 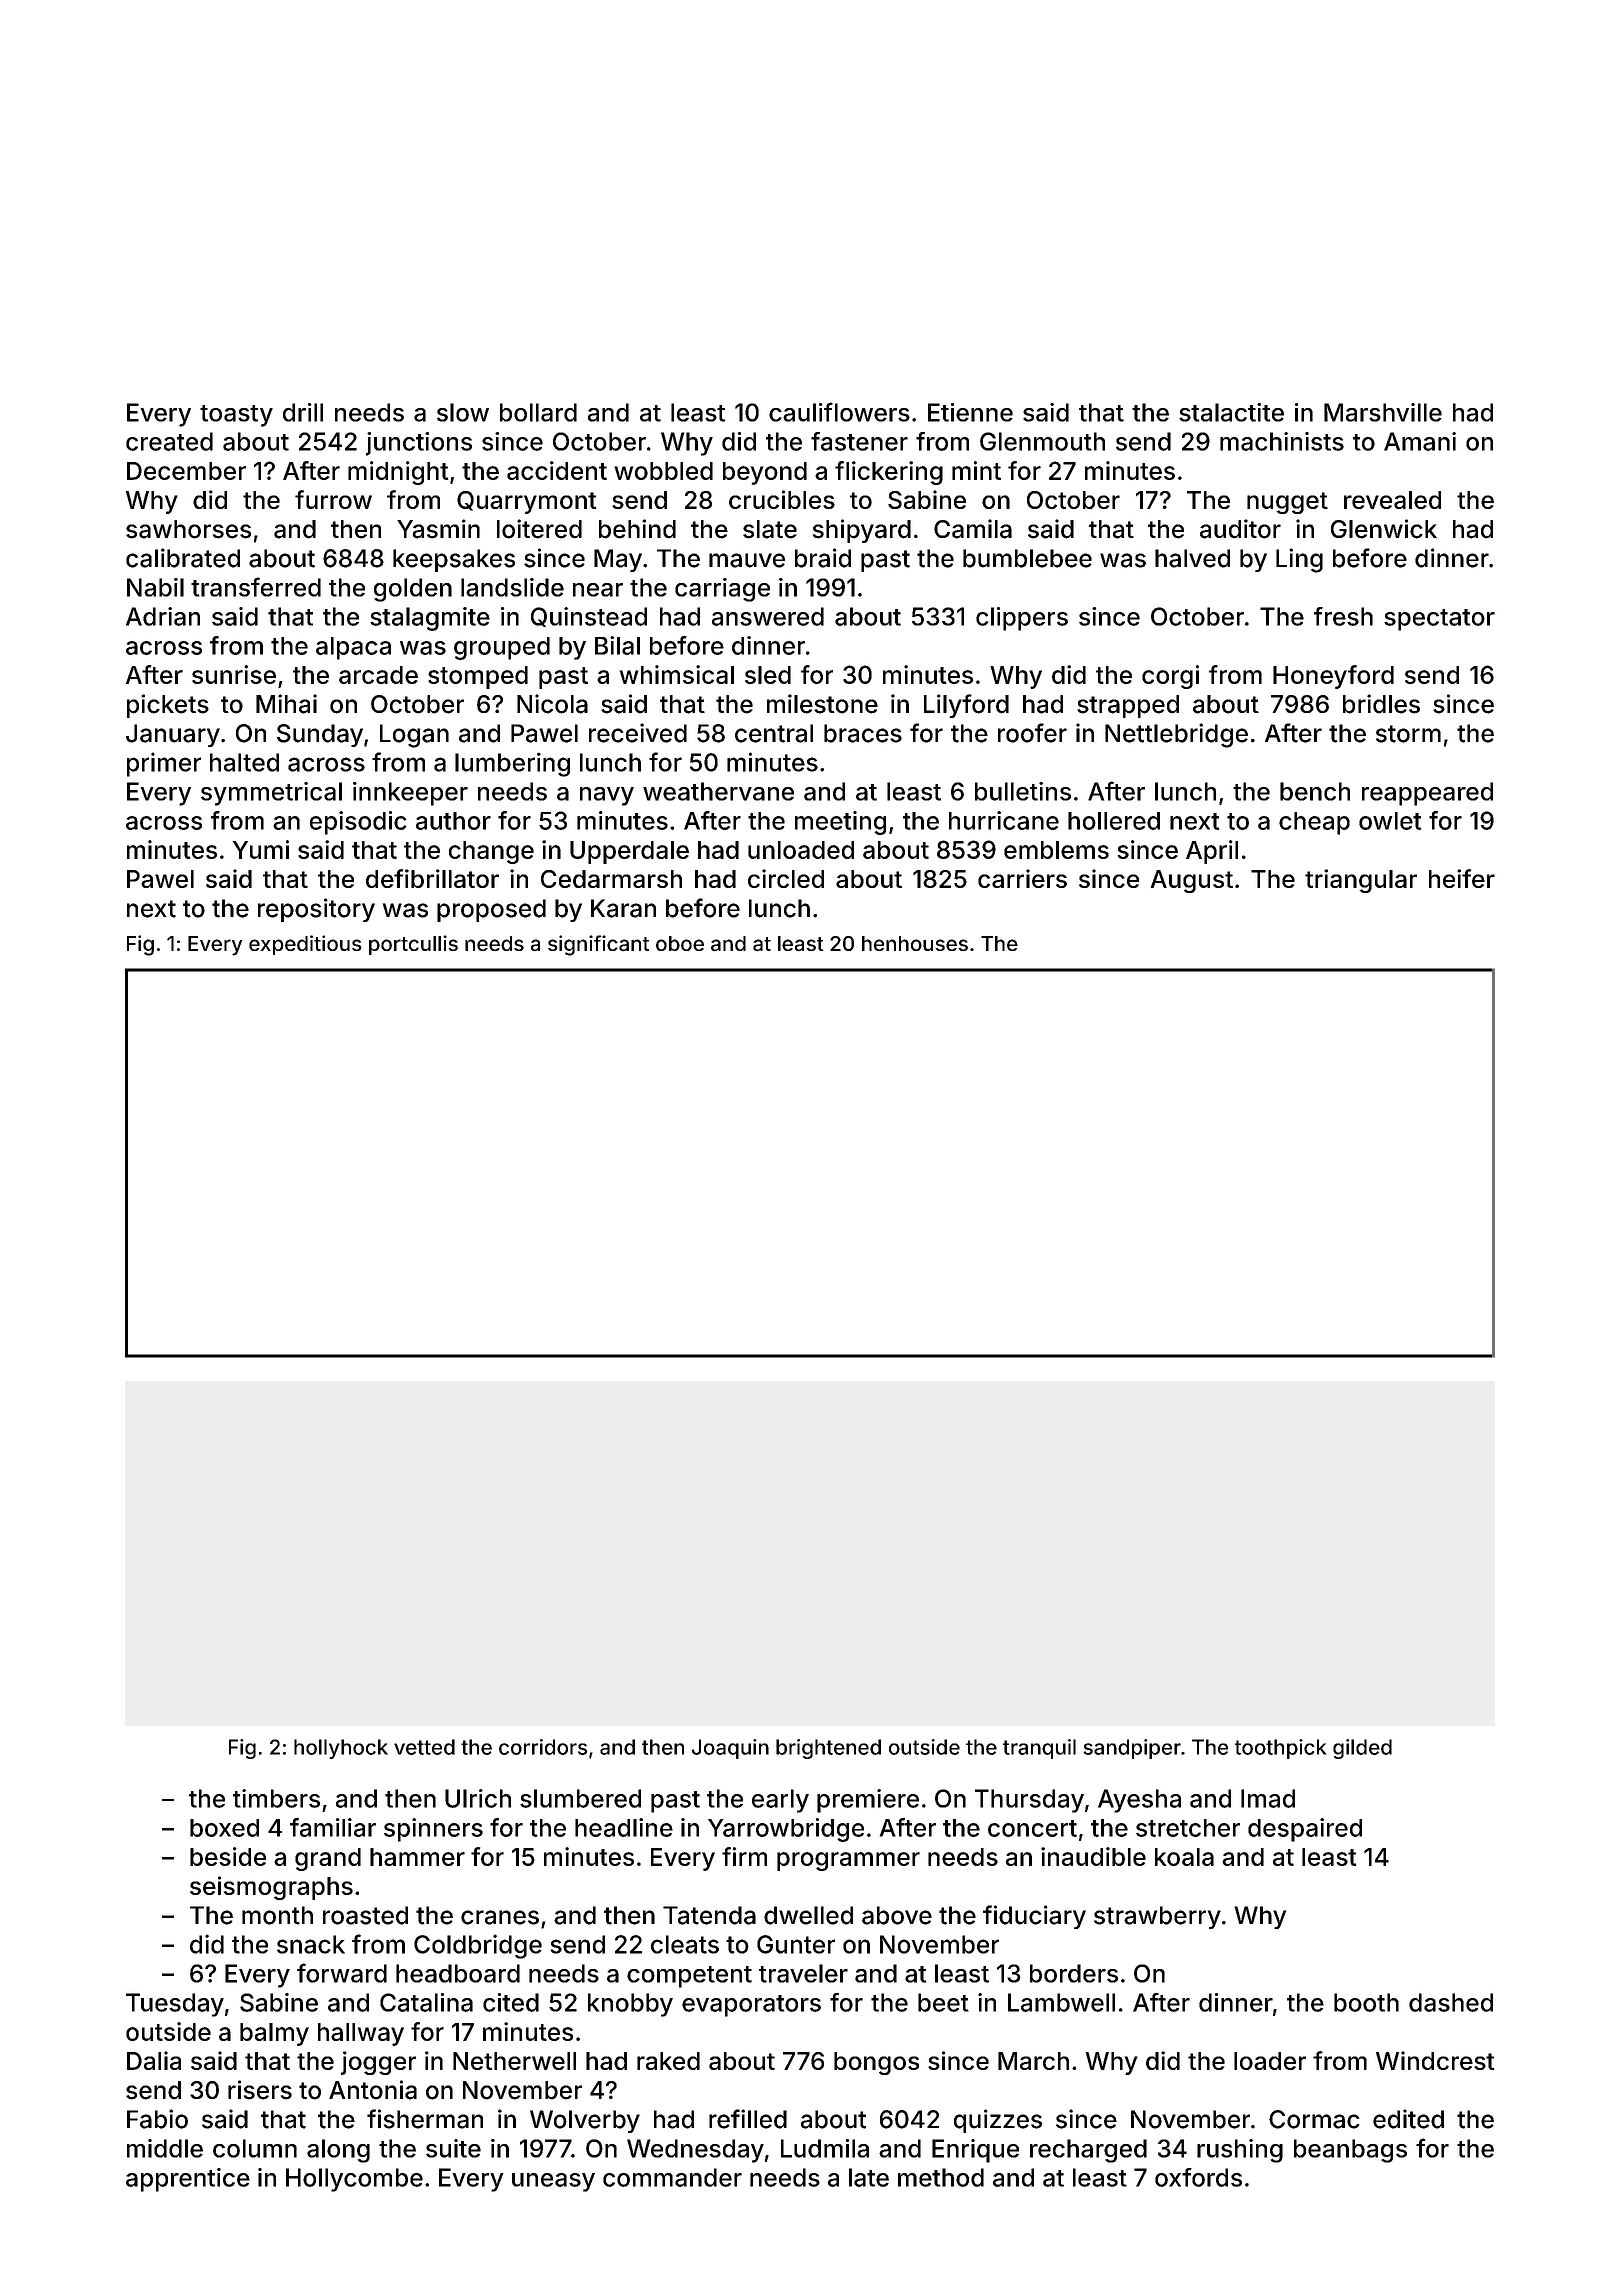 What do you see at coordinates (261, 849) in the screenshot?
I see `Yumi` at bounding box center [261, 849].
